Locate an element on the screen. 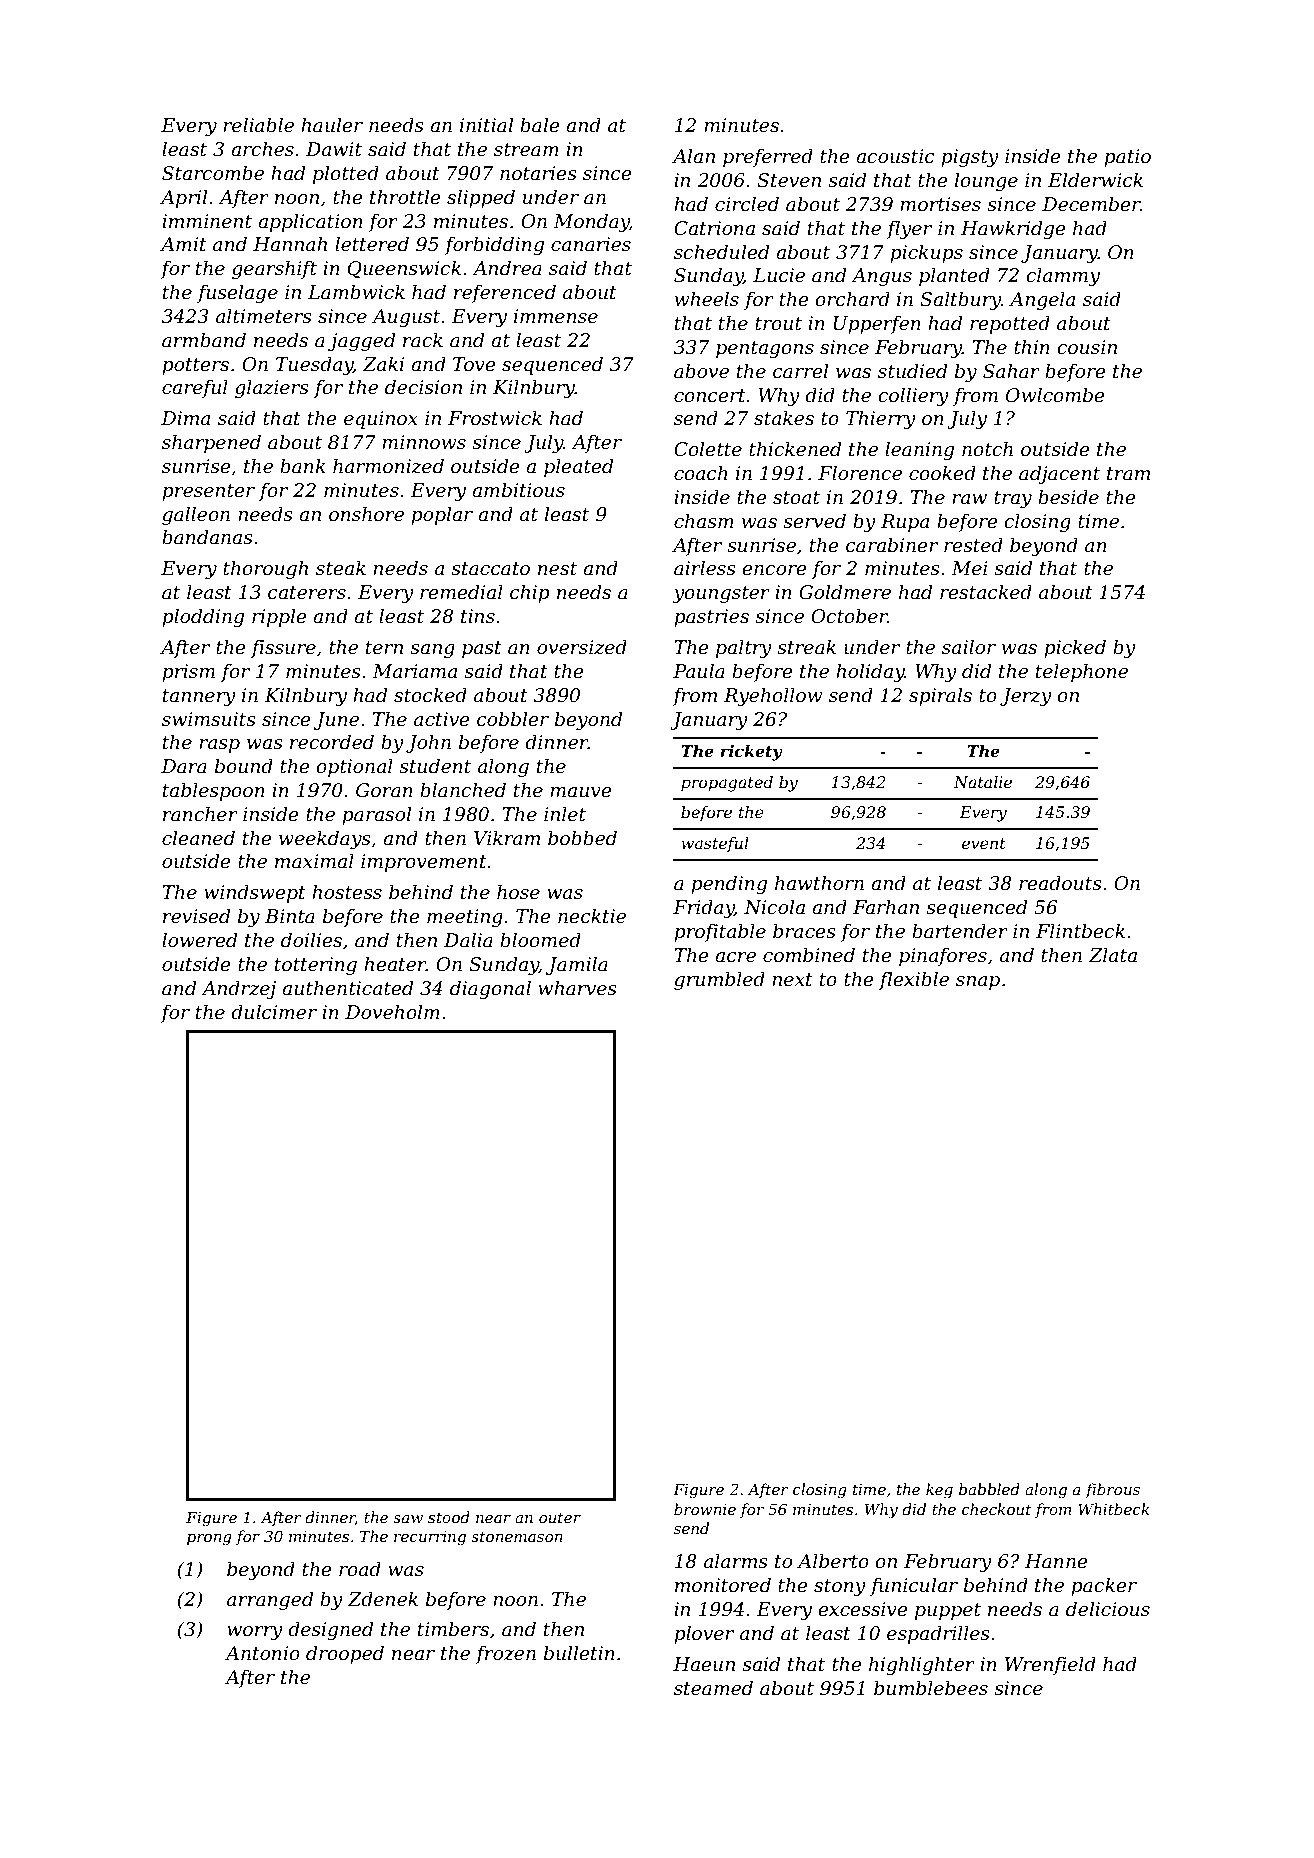 This screenshot has width=1314, height=1858. reliable is located at coordinates (258, 125).
